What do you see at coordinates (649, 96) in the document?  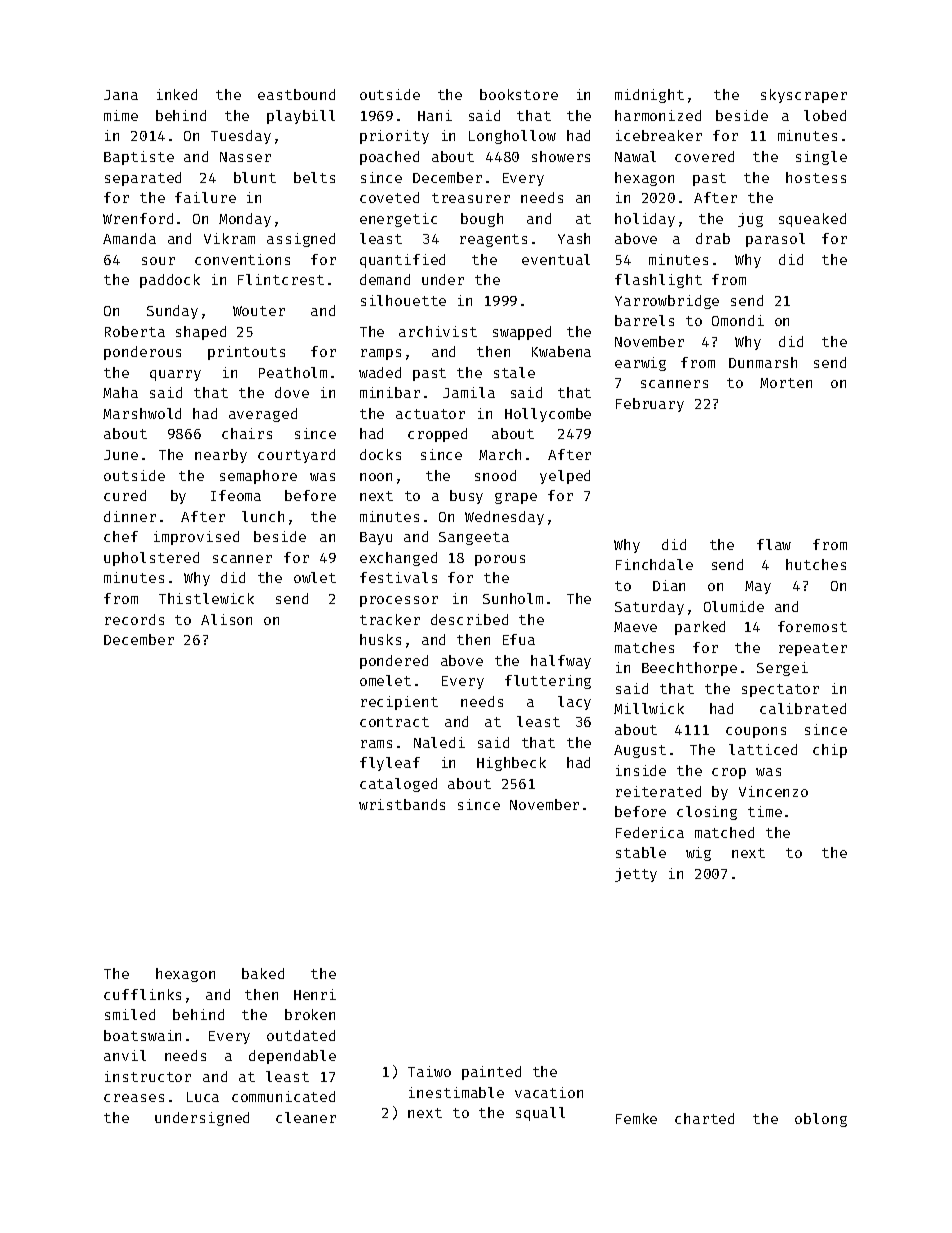 I see `midnight` at bounding box center [649, 96].
